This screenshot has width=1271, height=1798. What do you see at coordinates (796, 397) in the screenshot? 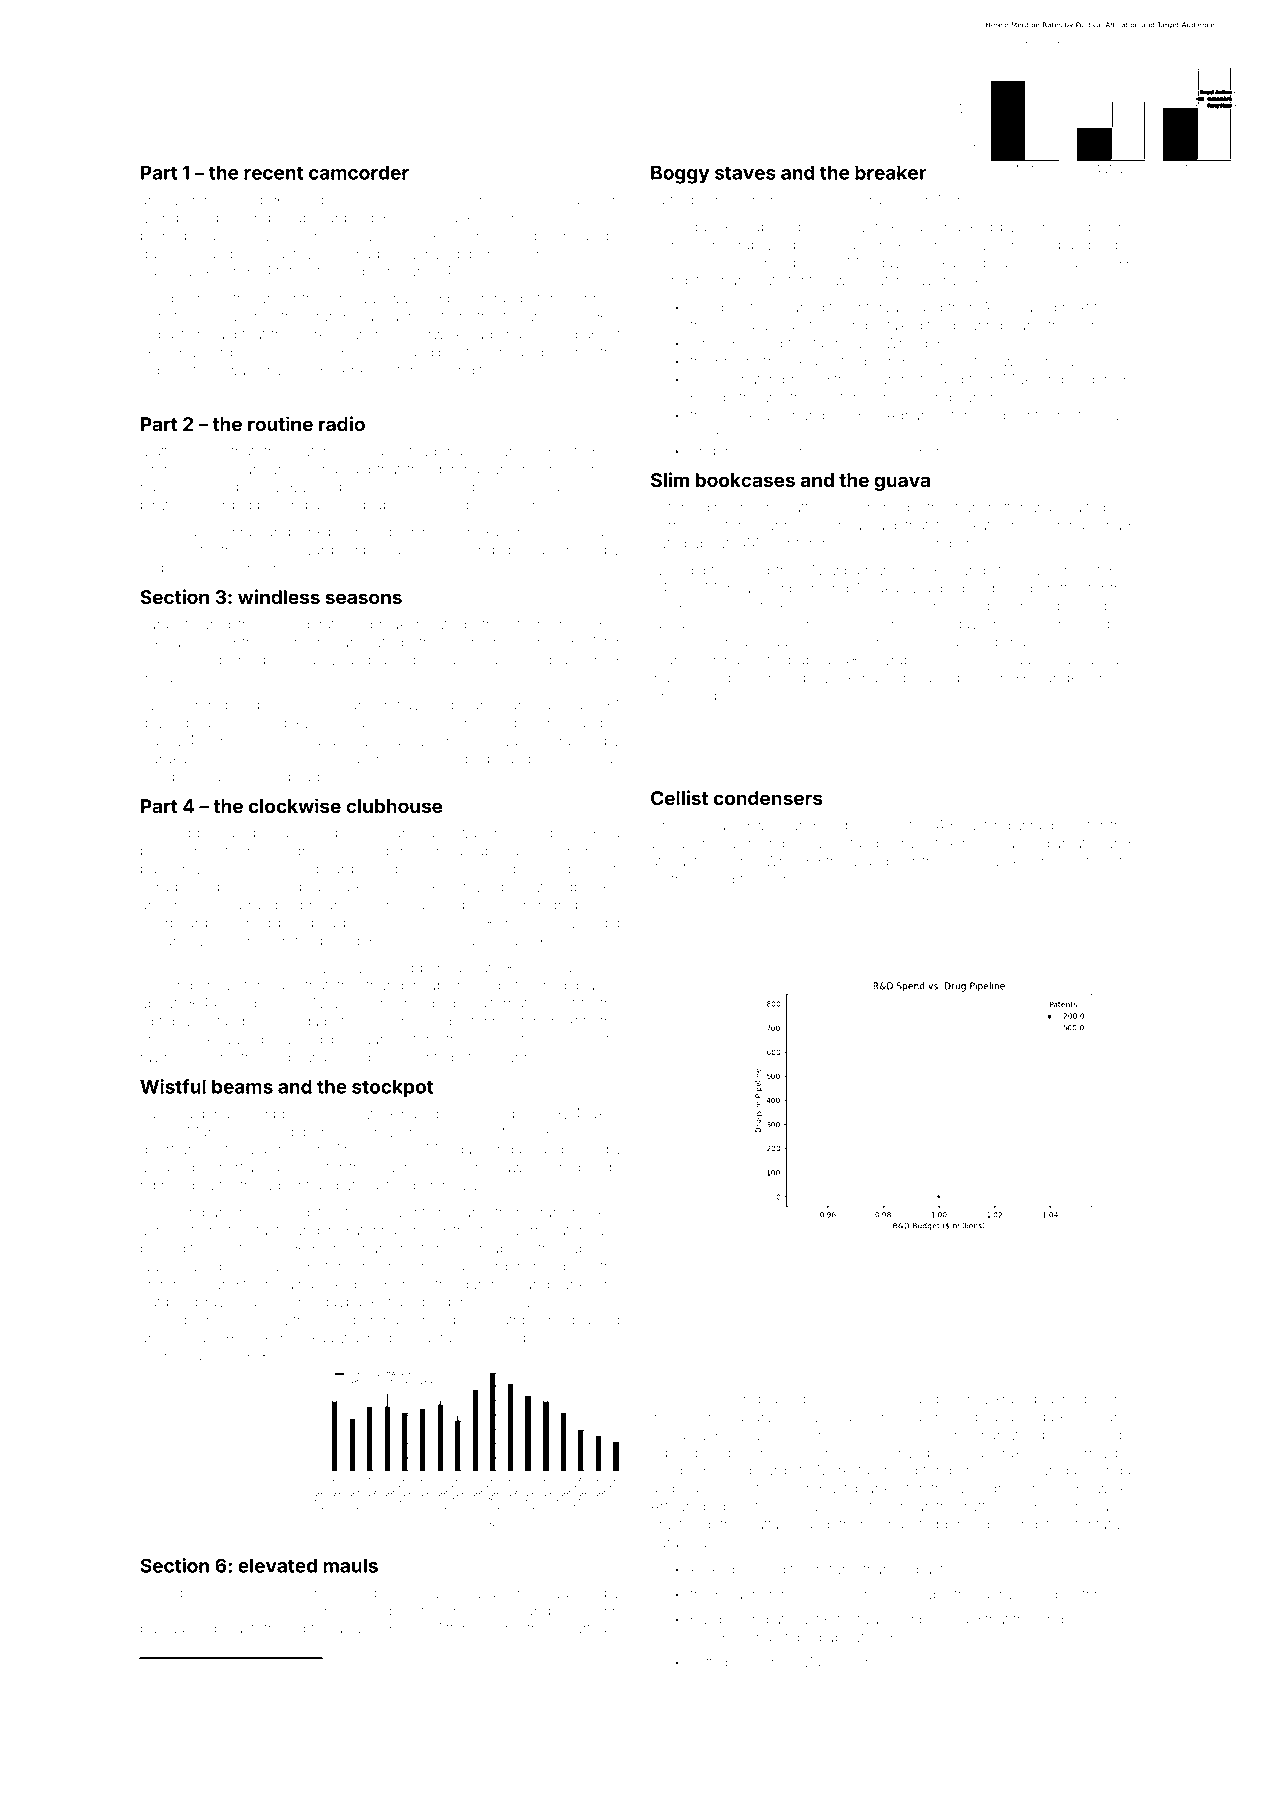
I see `worthless` at bounding box center [796, 397].
